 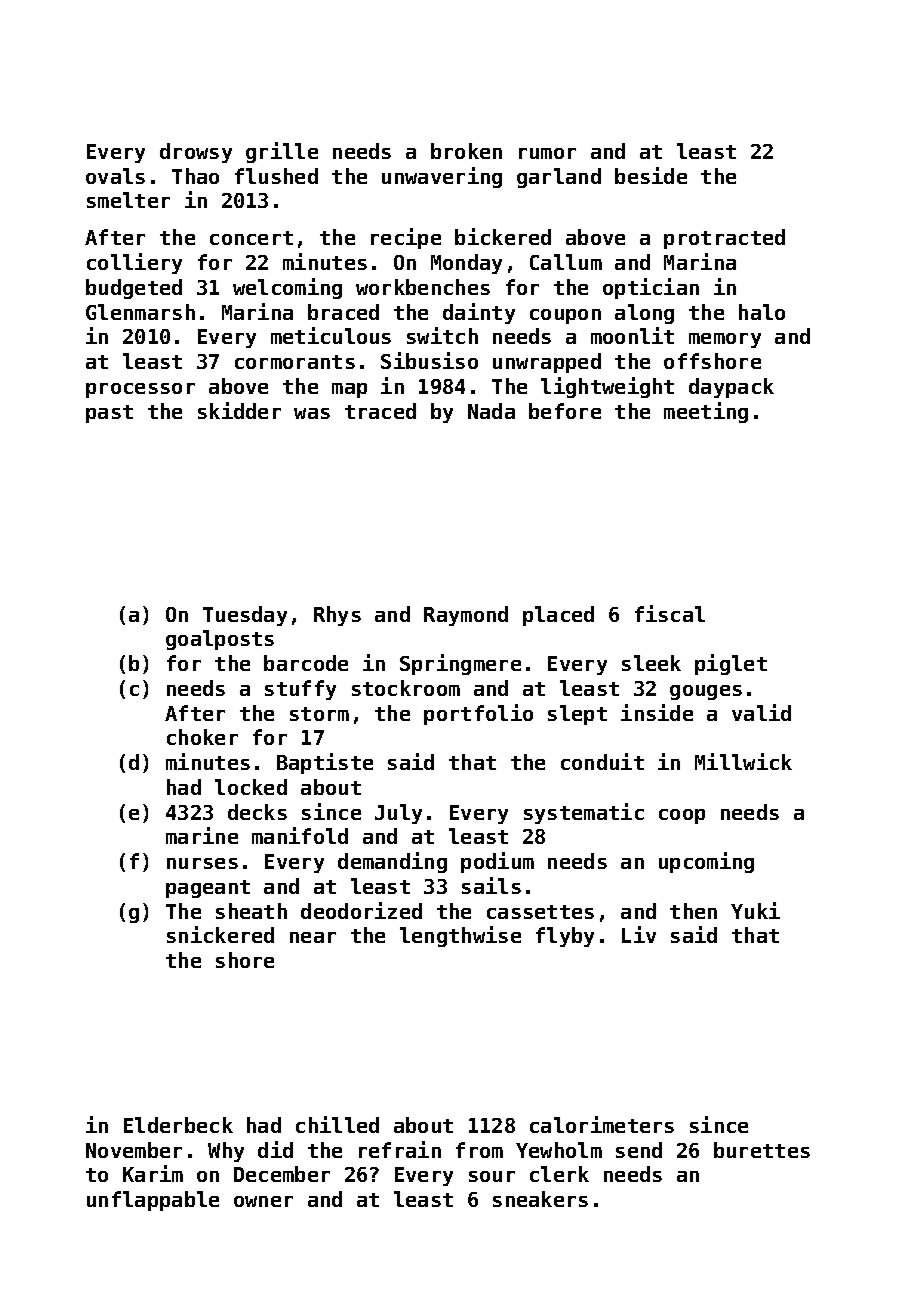 What do you see at coordinates (196, 153) in the screenshot?
I see `drowsy` at bounding box center [196, 153].
